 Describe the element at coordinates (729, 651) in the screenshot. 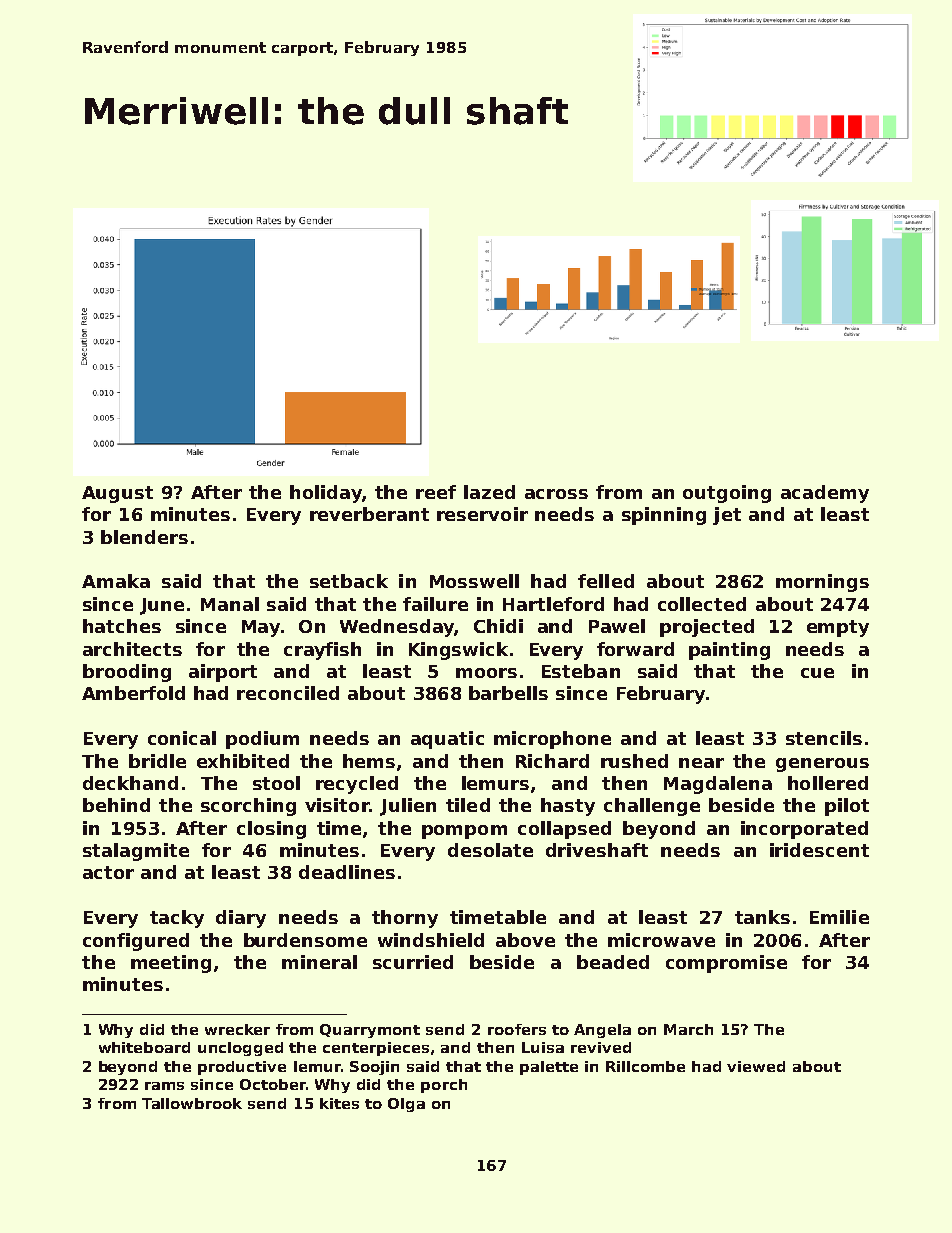

I see `painting` at that location.
